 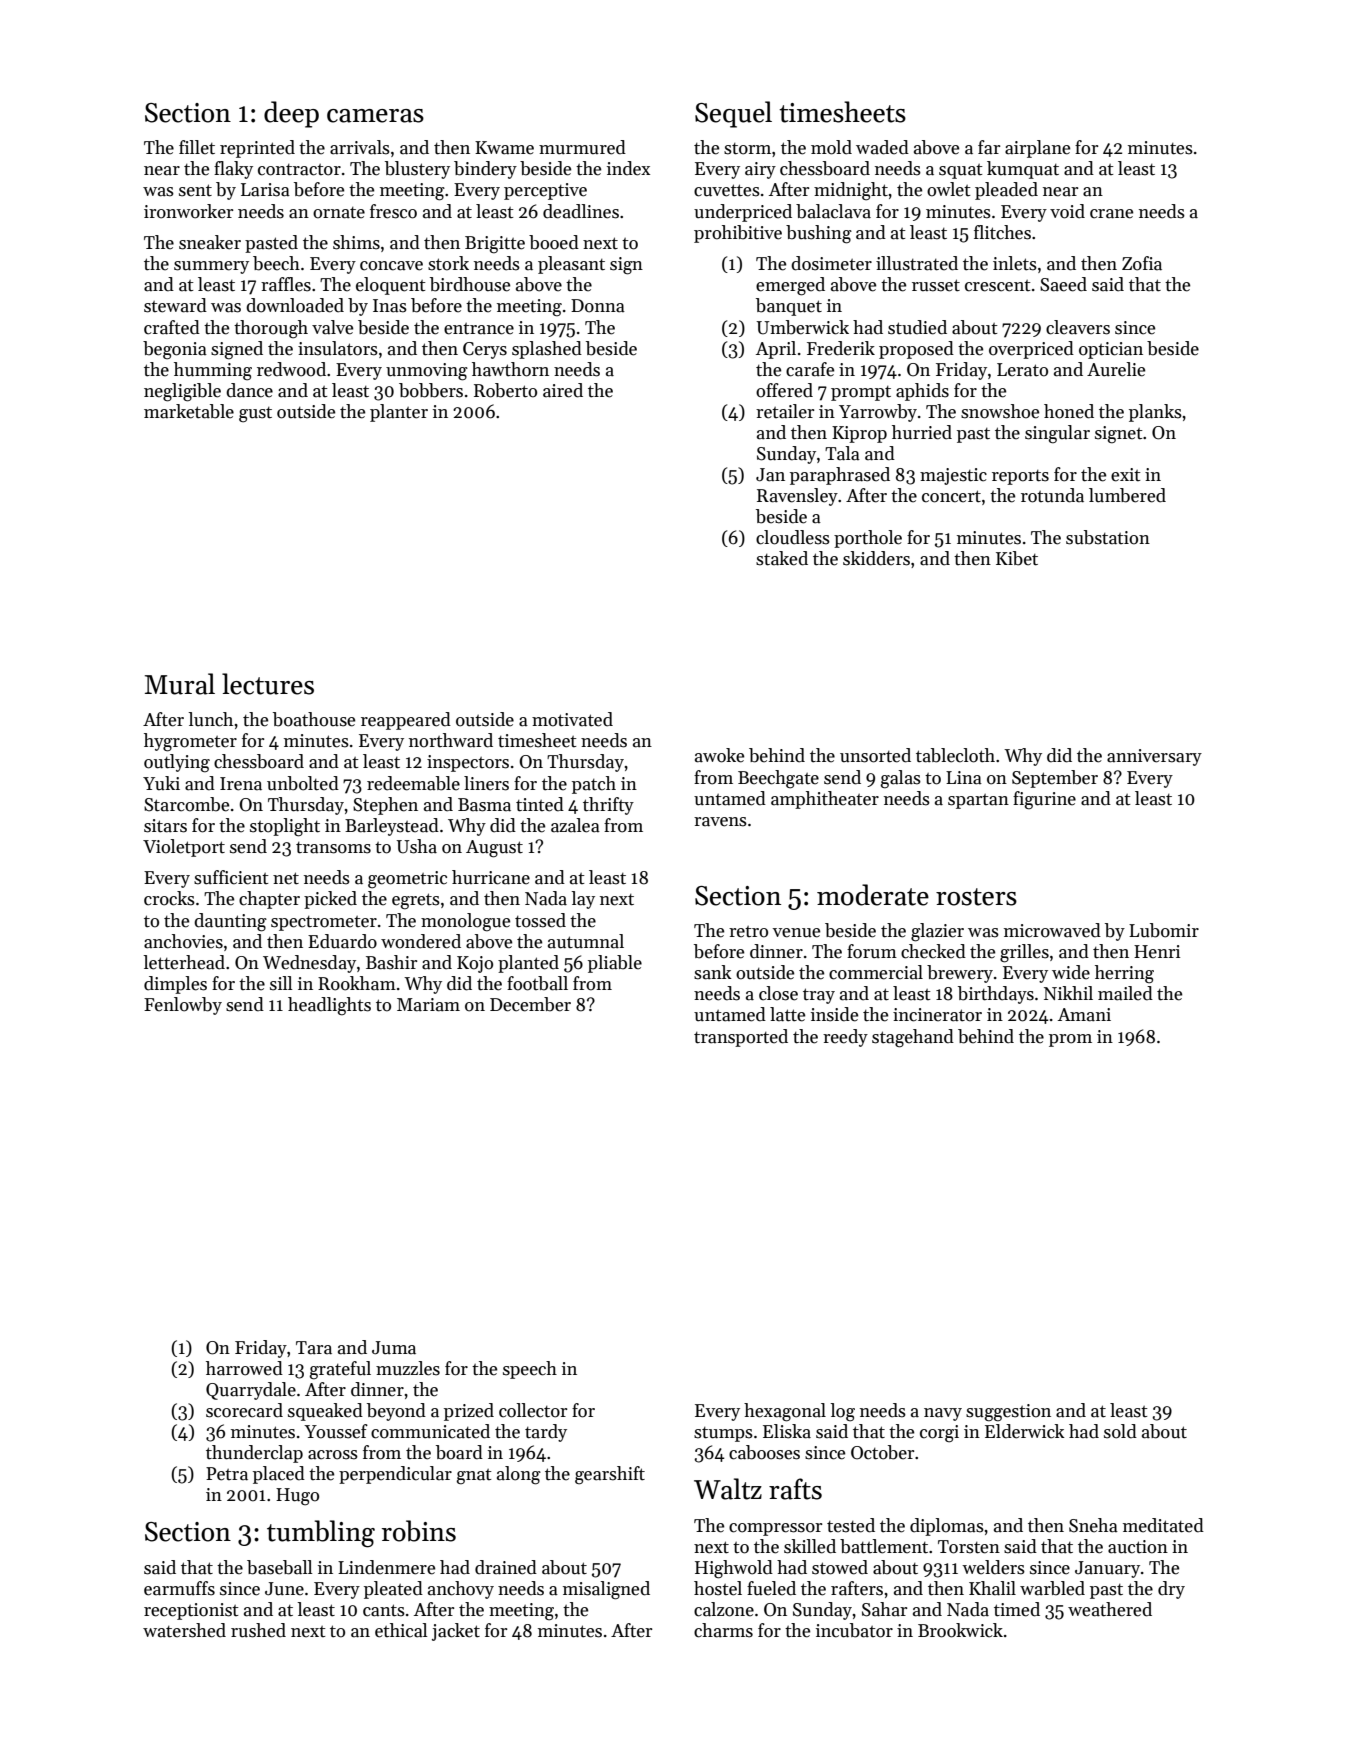 What do you see at coordinates (172, 327) in the screenshot?
I see `crafted` at bounding box center [172, 327].
